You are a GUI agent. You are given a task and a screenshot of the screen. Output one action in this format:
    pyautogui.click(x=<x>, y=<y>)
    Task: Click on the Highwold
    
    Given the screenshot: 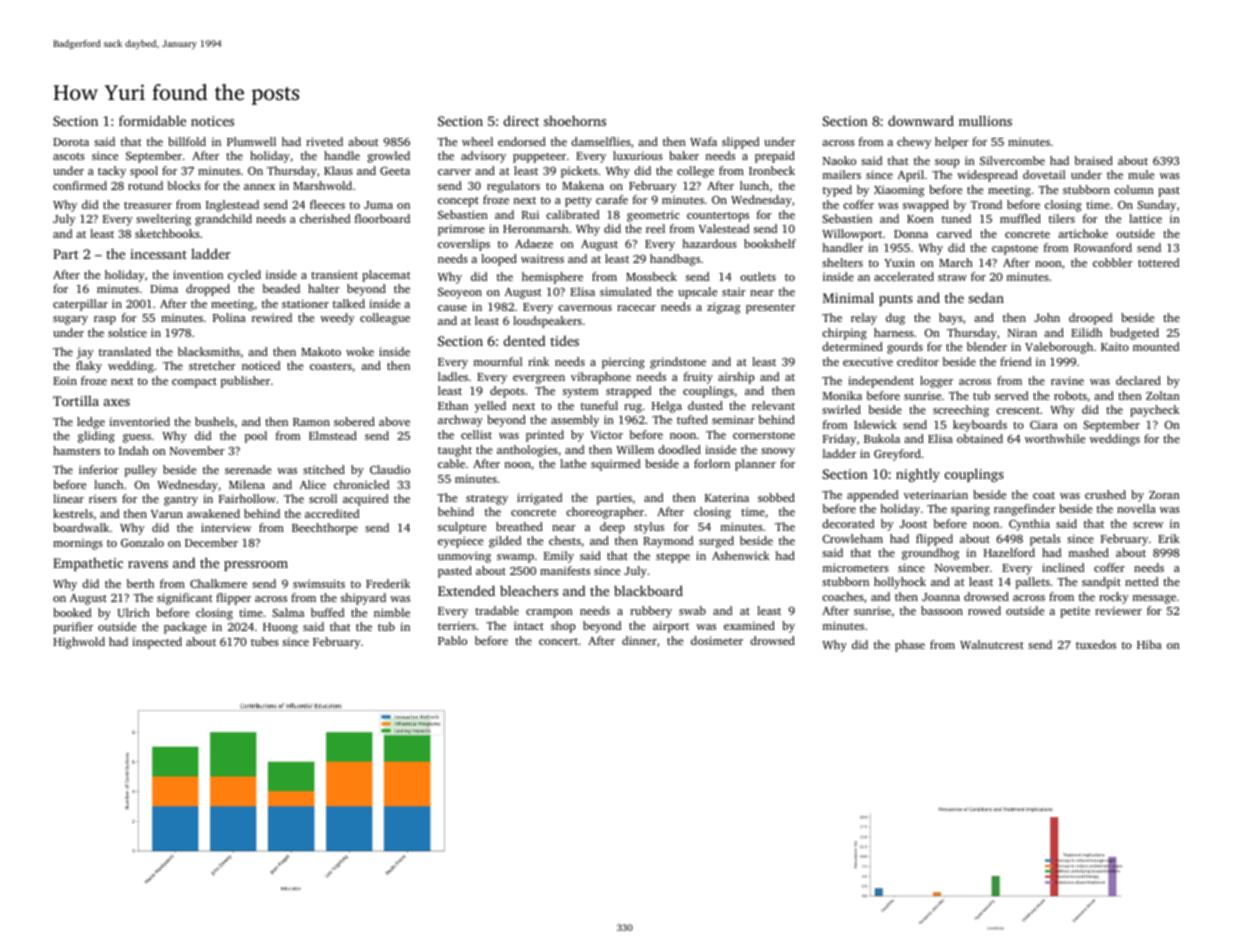 What is the action you would take?
    pyautogui.click(x=79, y=643)
